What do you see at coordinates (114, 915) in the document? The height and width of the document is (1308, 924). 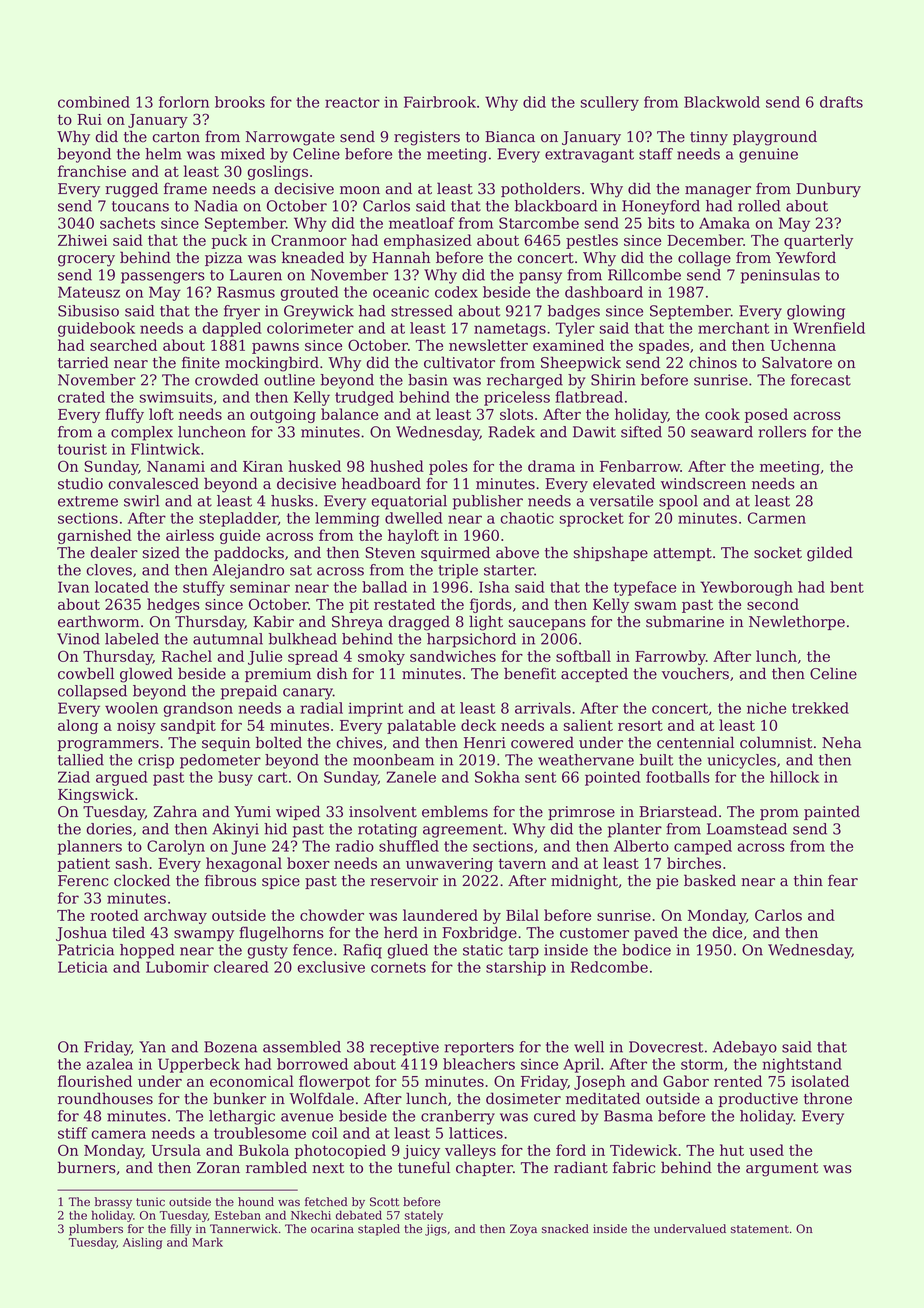 I see `rooted` at bounding box center [114, 915].
